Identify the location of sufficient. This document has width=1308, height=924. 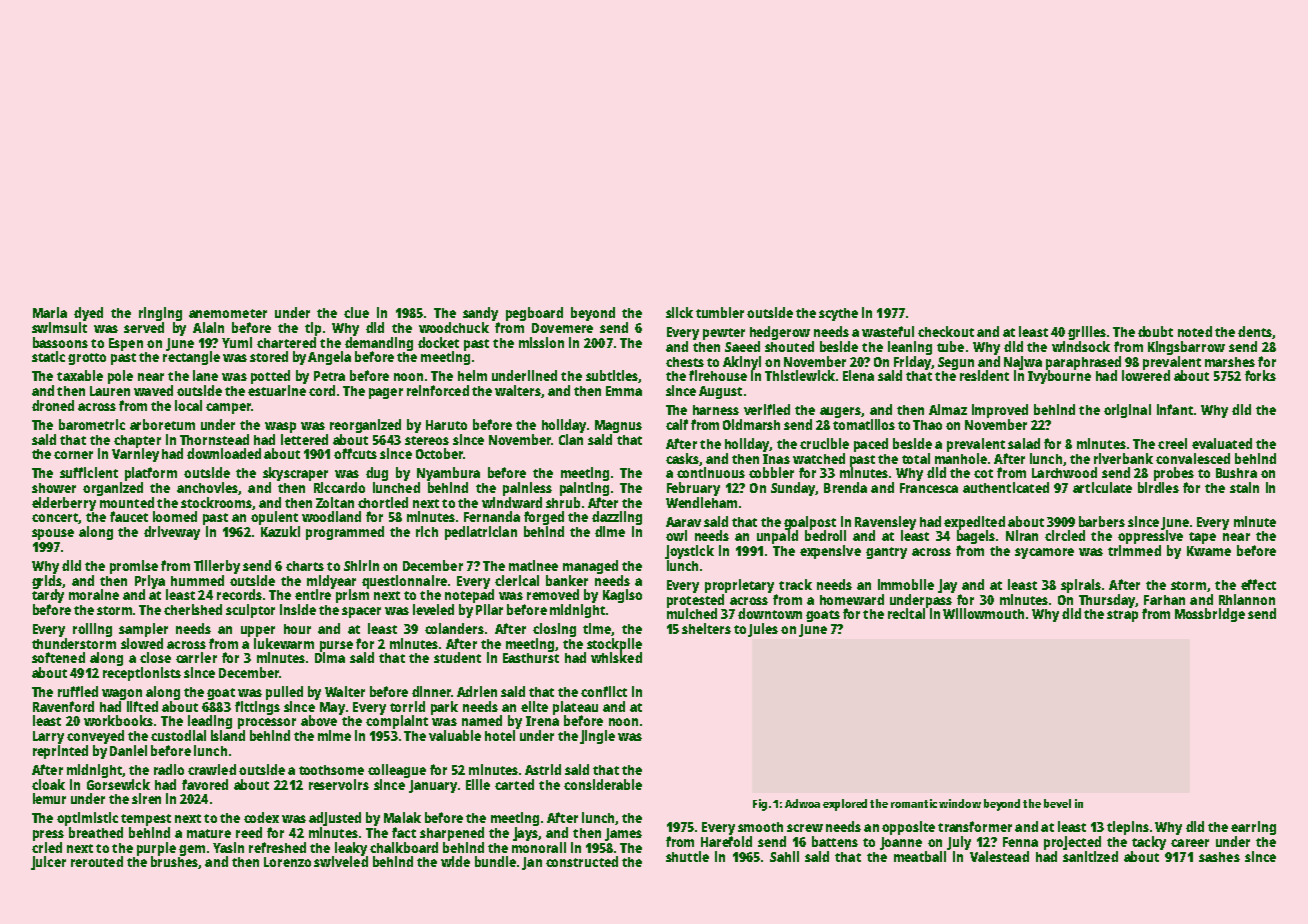
(89, 472).
